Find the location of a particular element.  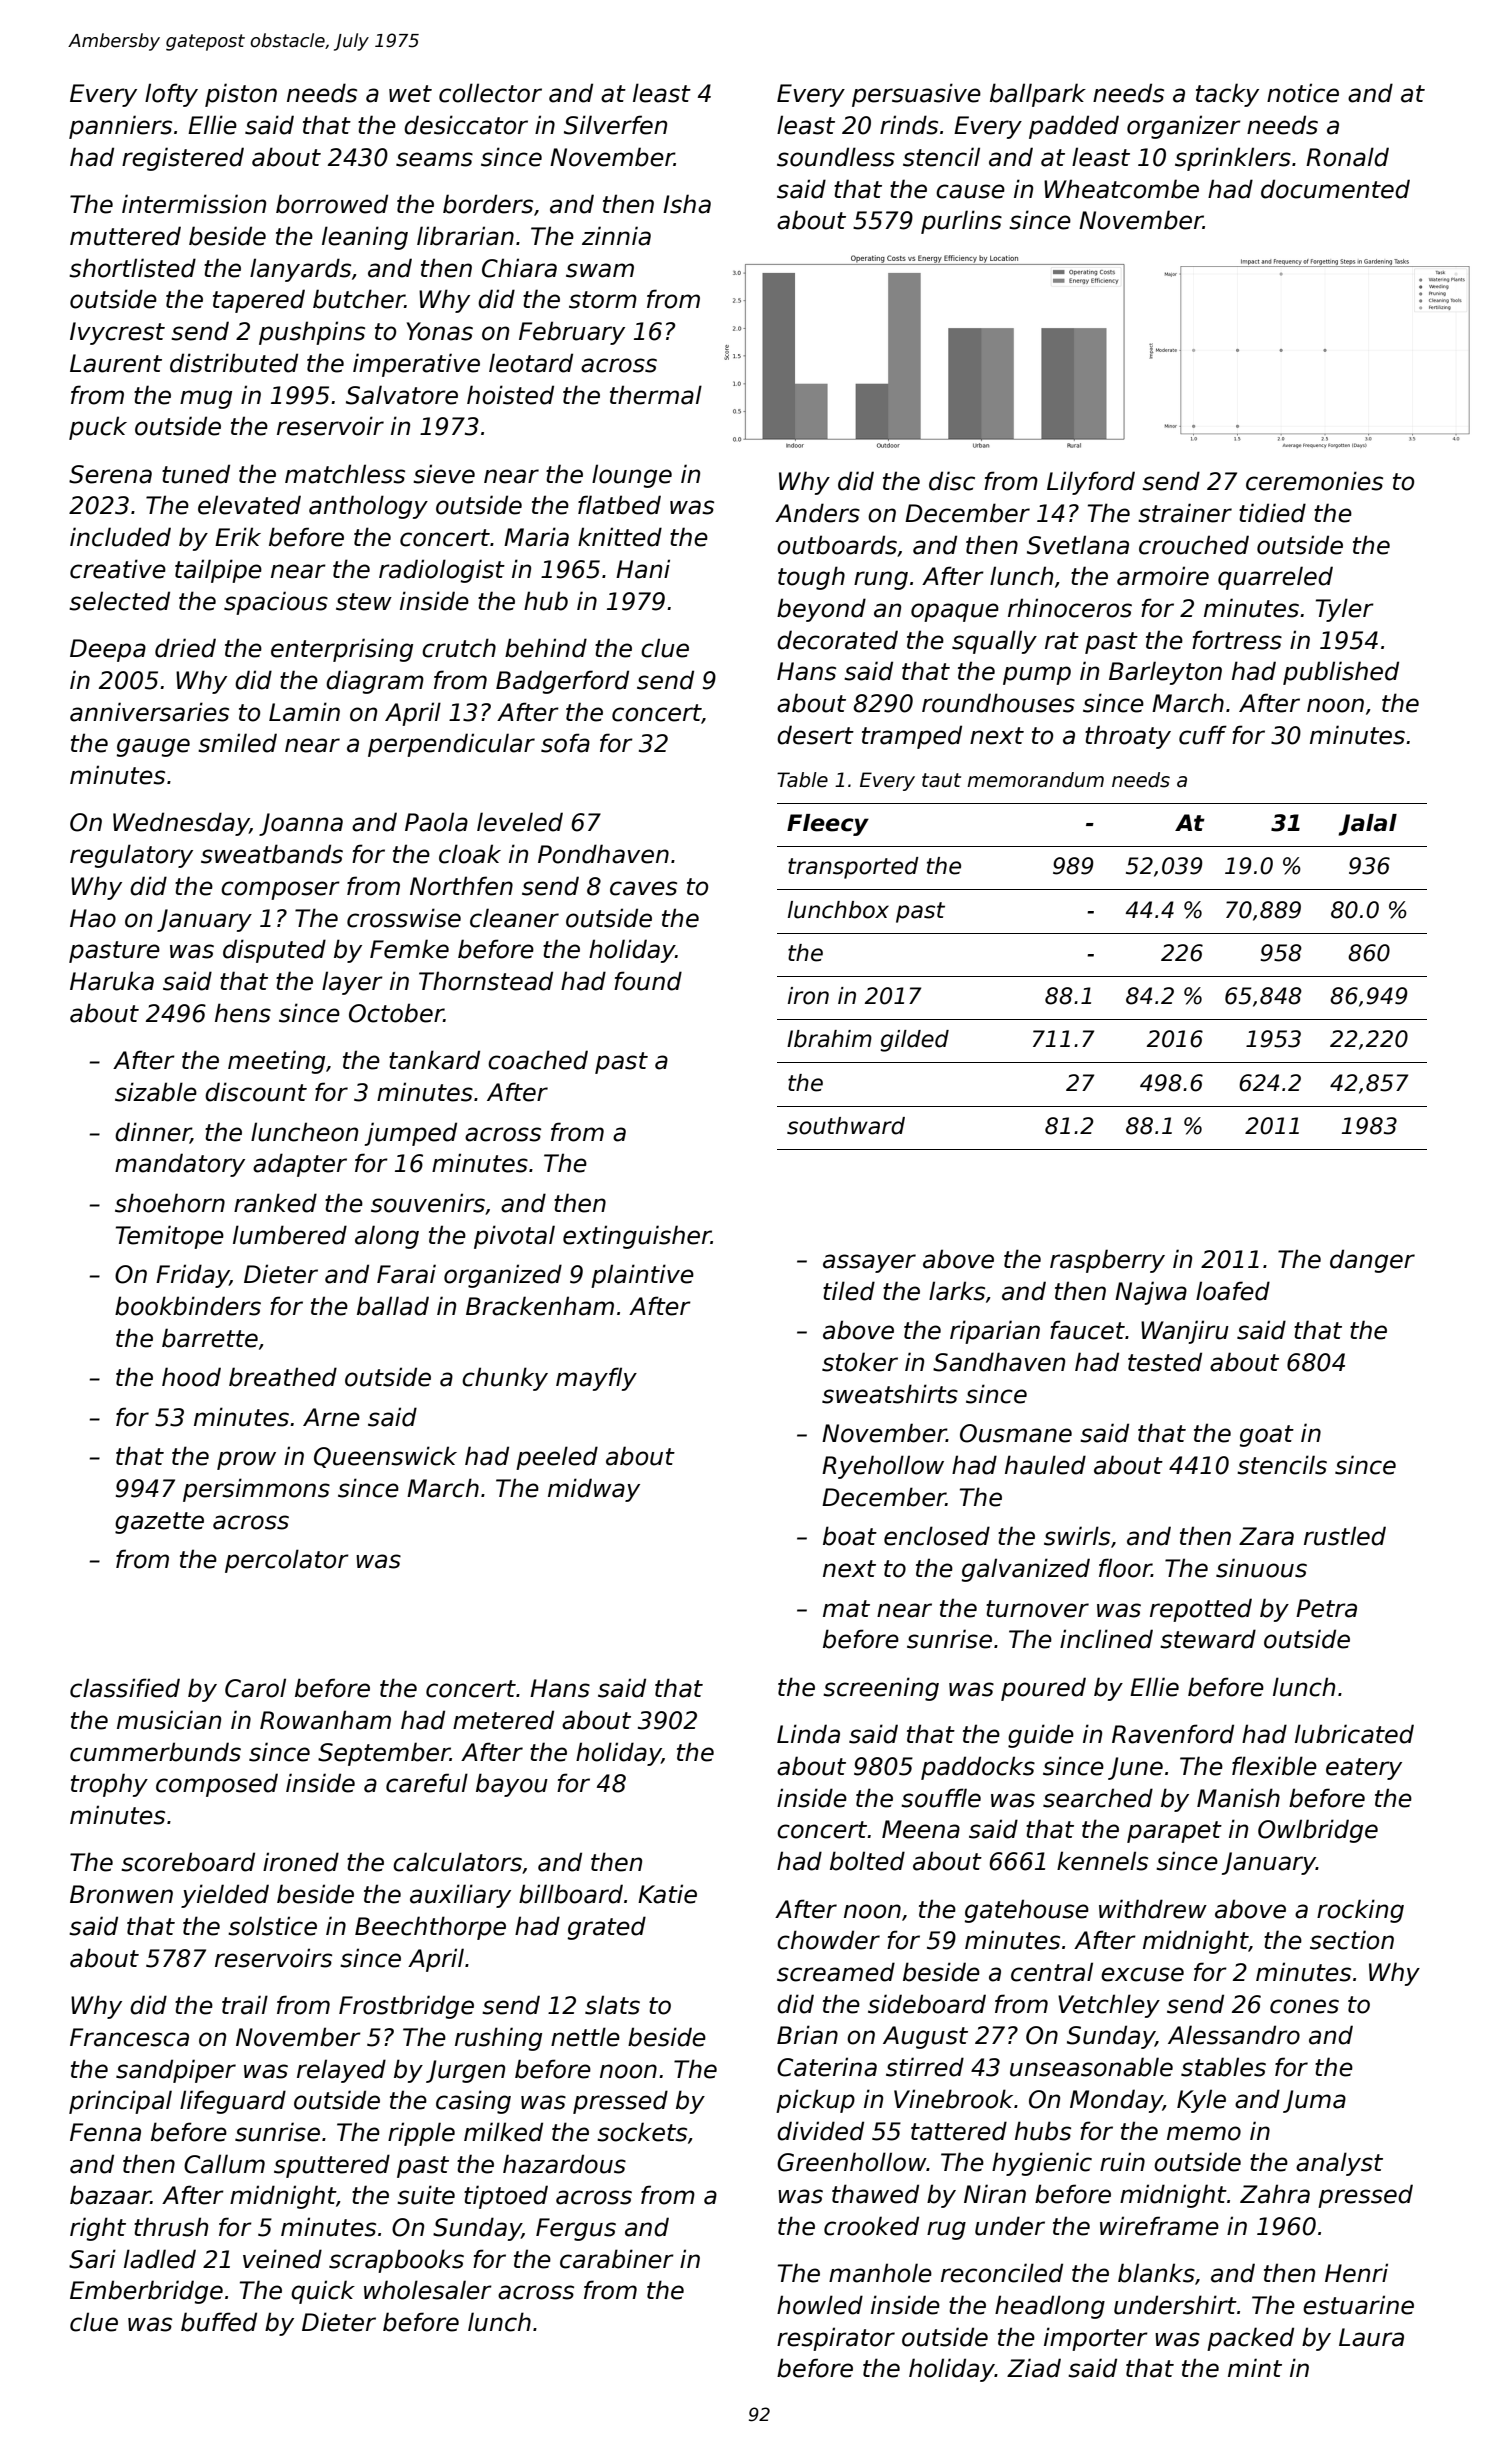

ballpark is located at coordinates (1038, 95).
